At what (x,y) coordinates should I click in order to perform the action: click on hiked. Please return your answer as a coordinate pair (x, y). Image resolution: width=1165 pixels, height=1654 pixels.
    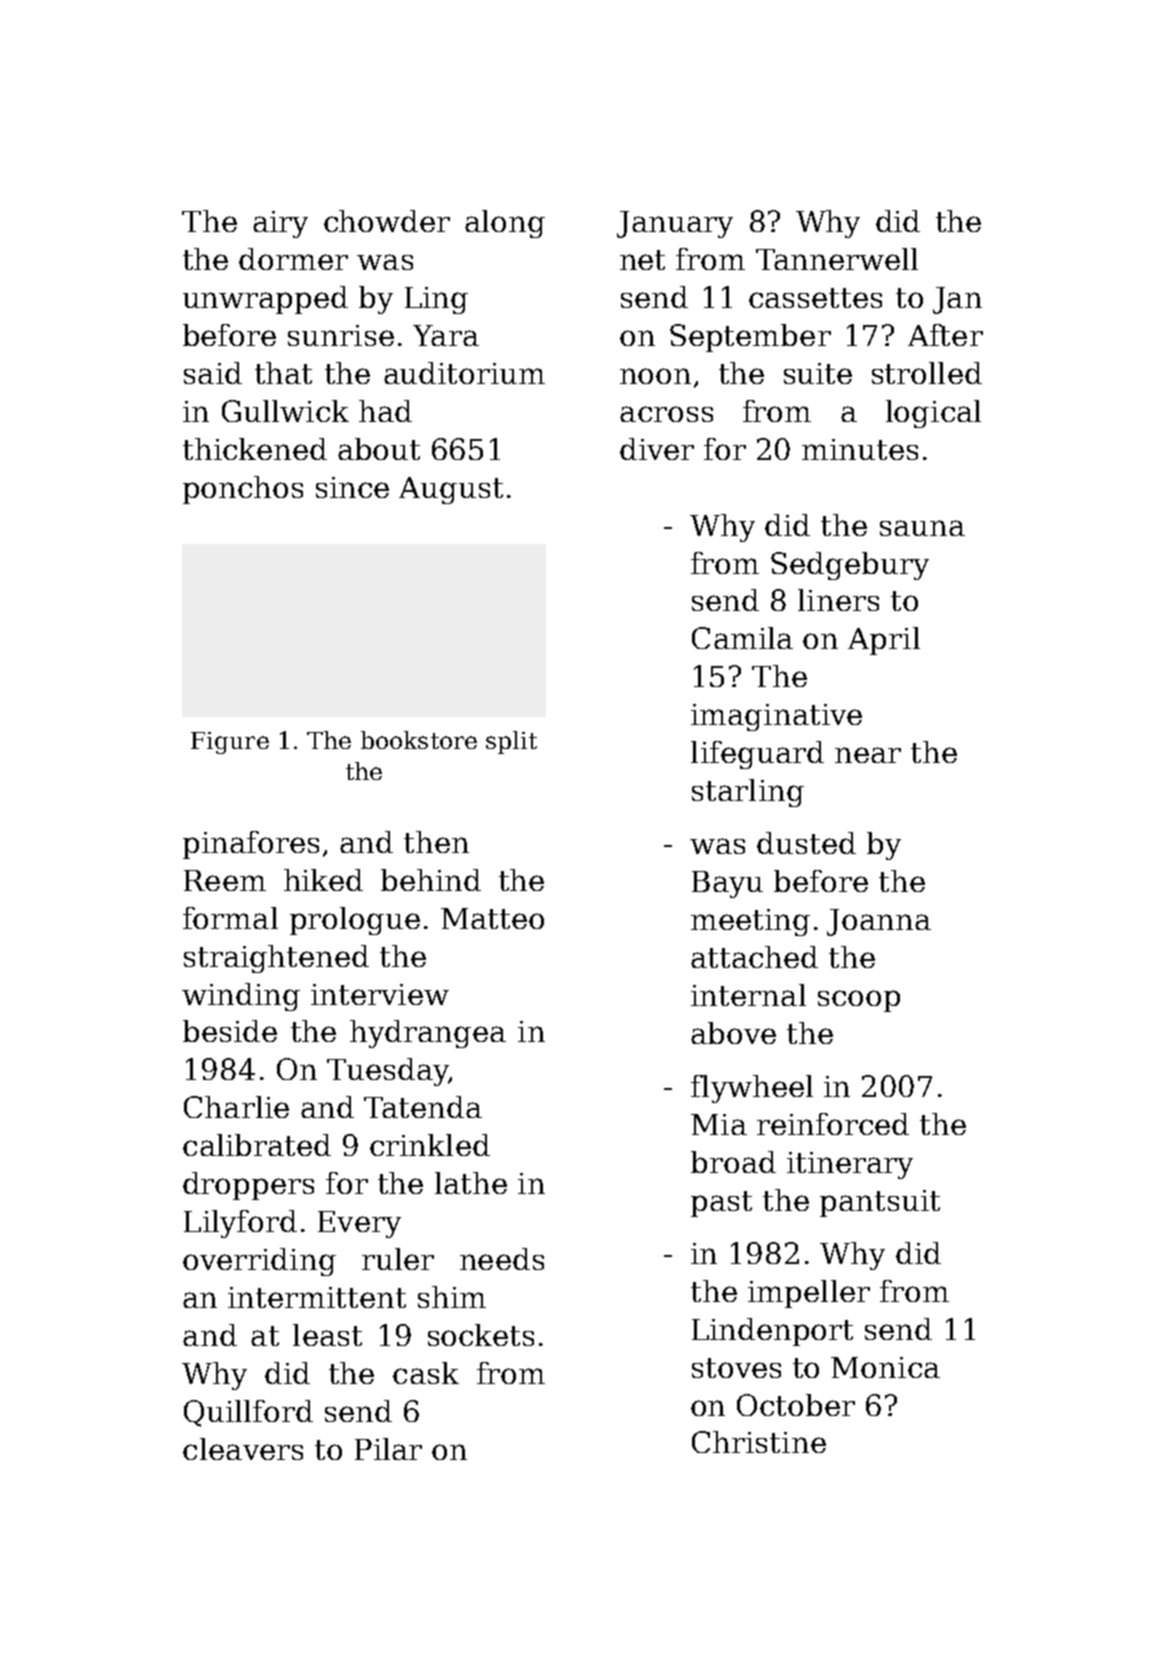
    Looking at the image, I should click on (323, 880).
